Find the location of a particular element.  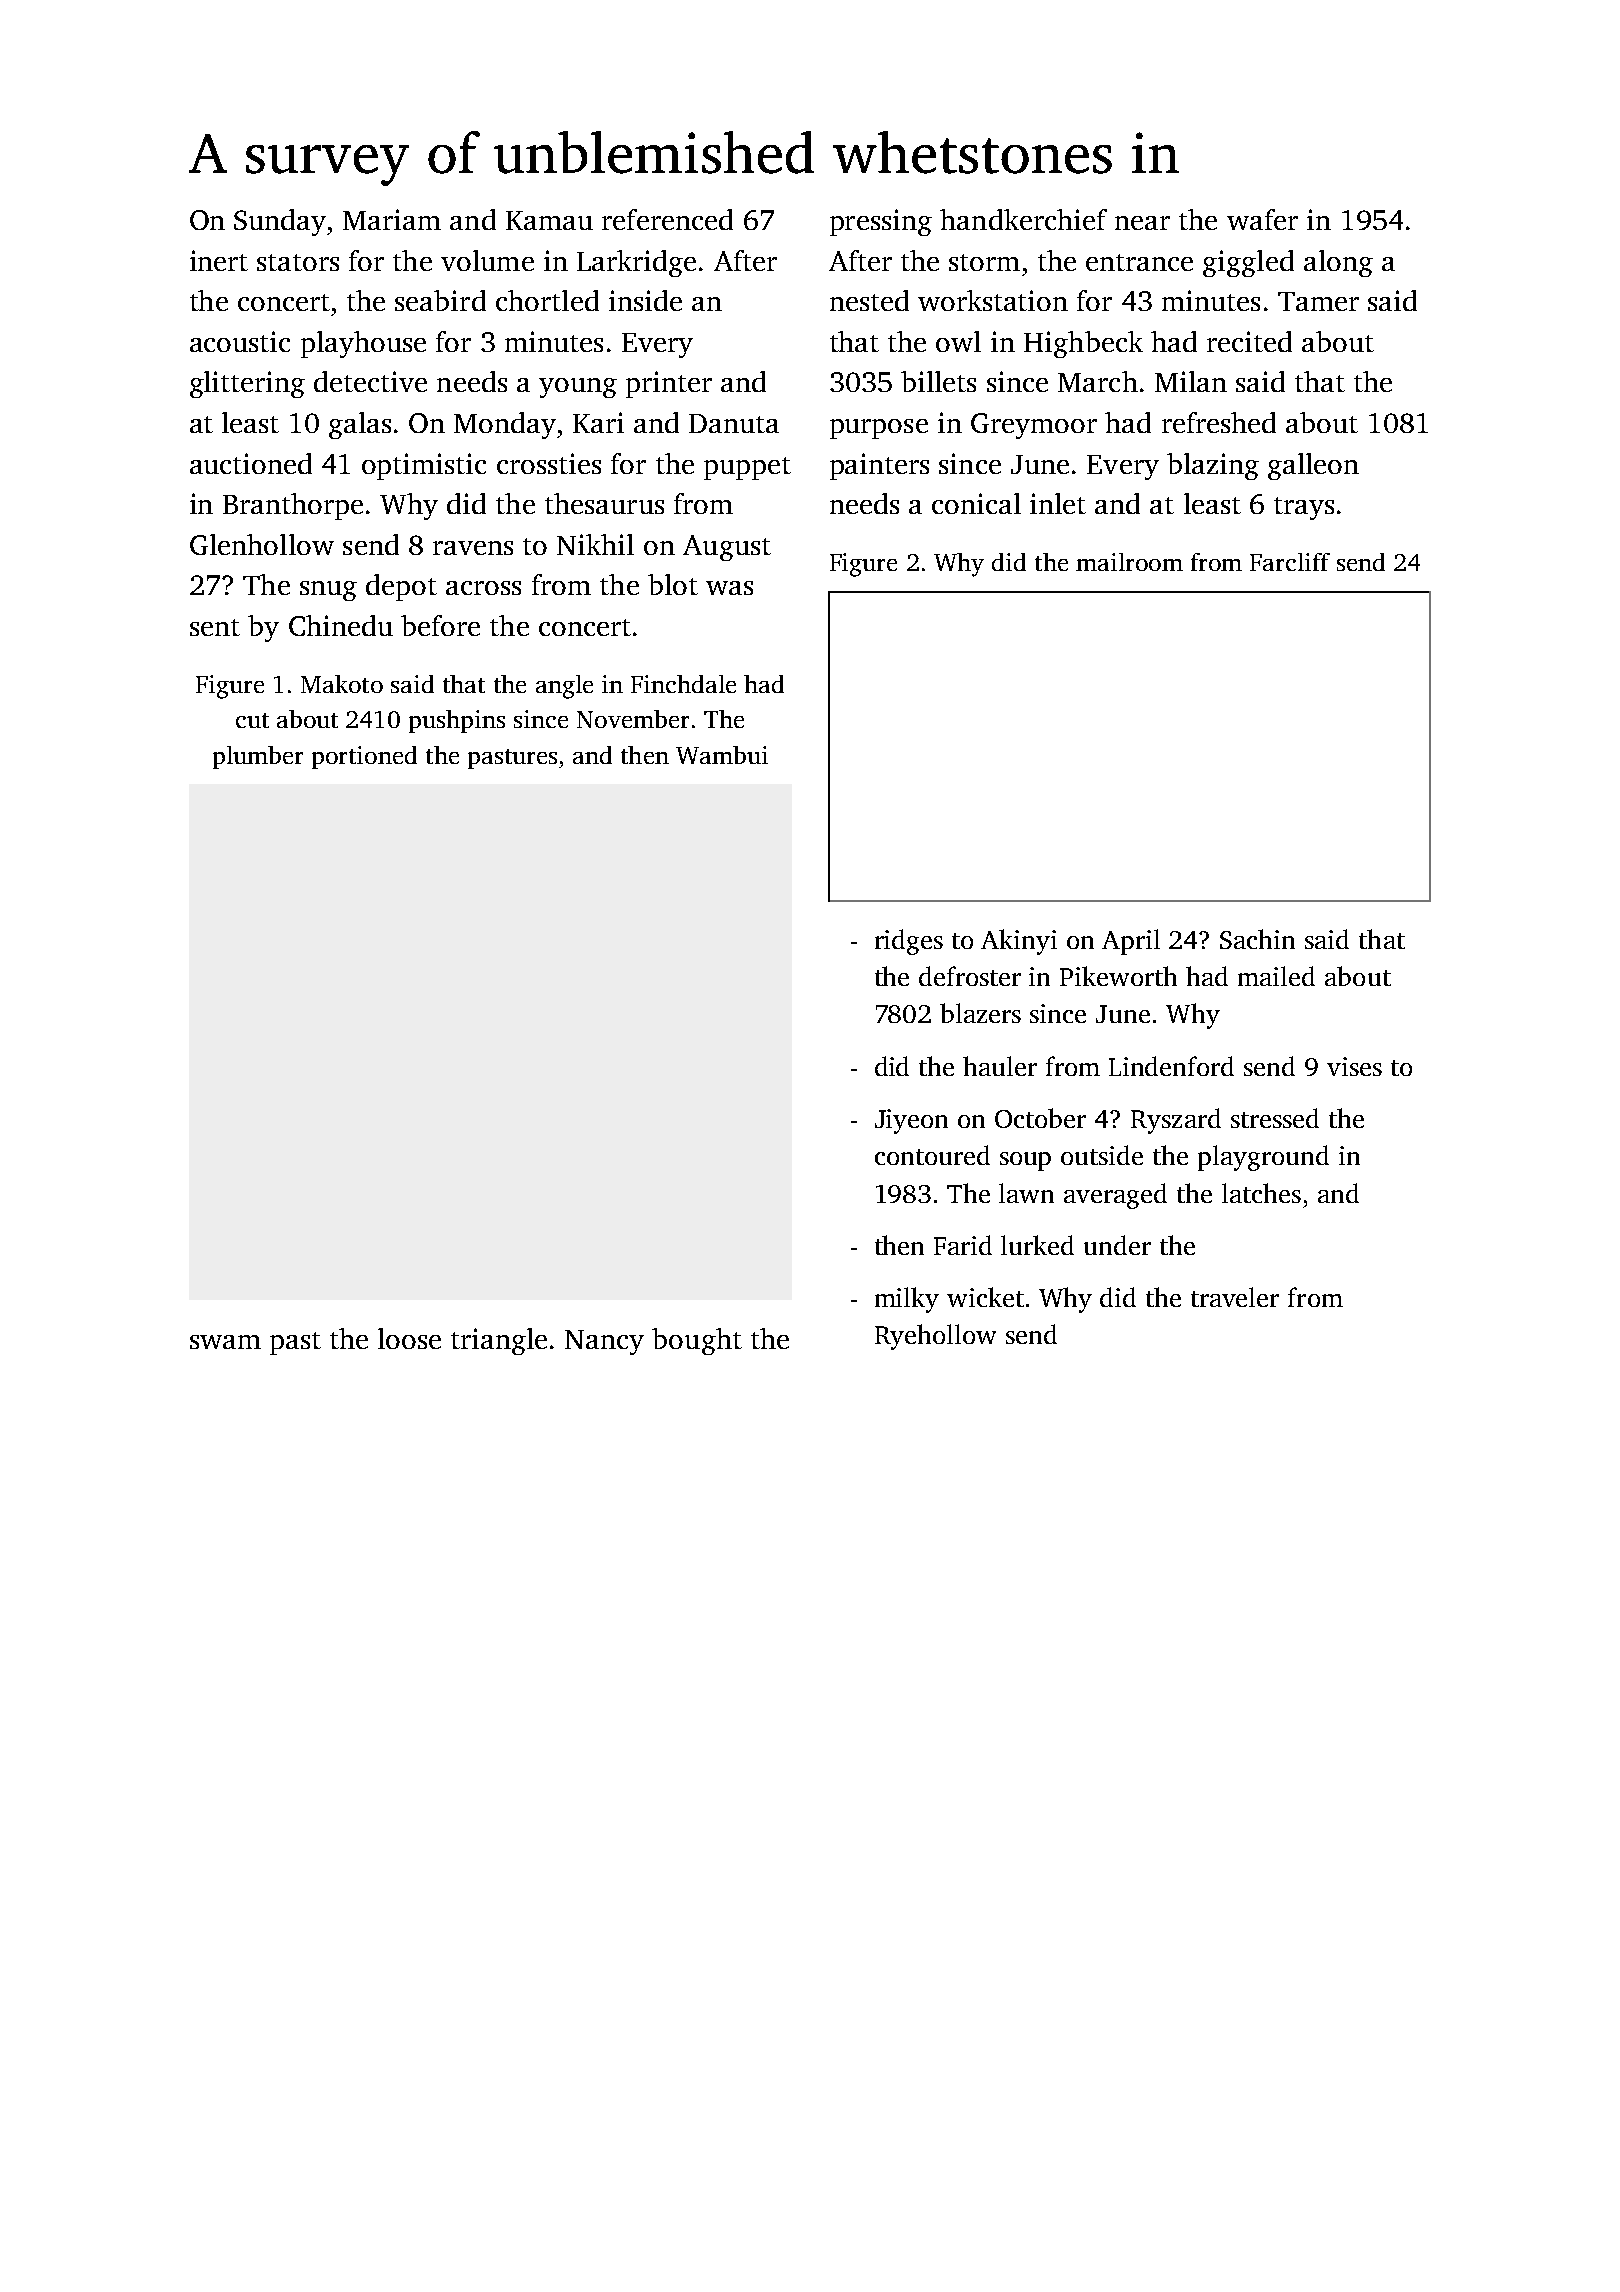

swam is located at coordinates (225, 1342).
